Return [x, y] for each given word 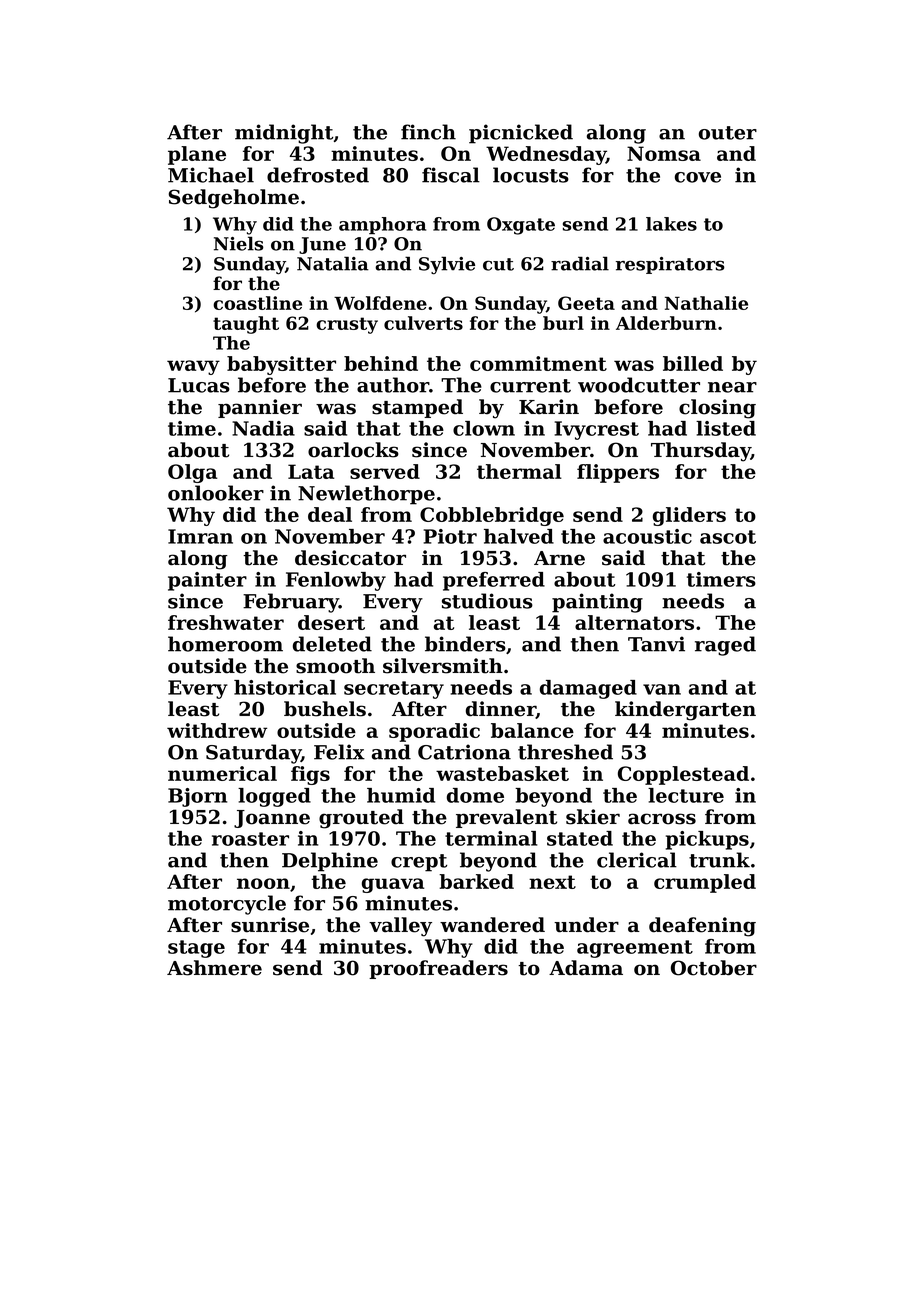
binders [465, 644]
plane [197, 155]
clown [484, 428]
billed [693, 363]
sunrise [270, 925]
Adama [586, 968]
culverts [423, 323]
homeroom [225, 644]
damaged [588, 689]
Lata [311, 471]
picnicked [521, 134]
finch [428, 132]
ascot [728, 537]
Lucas [199, 385]
